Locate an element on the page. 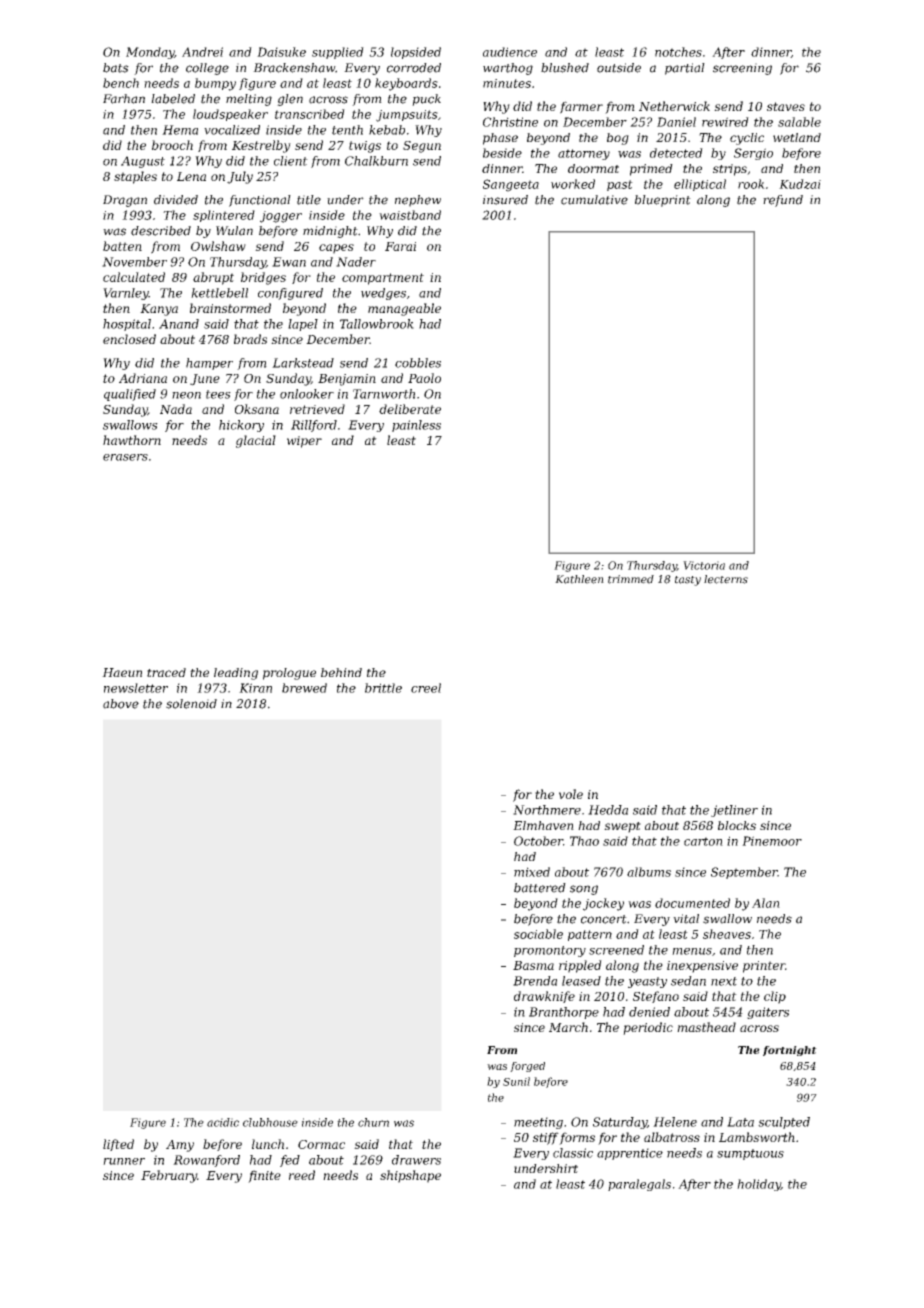 This document has width=924, height=1308. shipshape is located at coordinates (410, 1176).
